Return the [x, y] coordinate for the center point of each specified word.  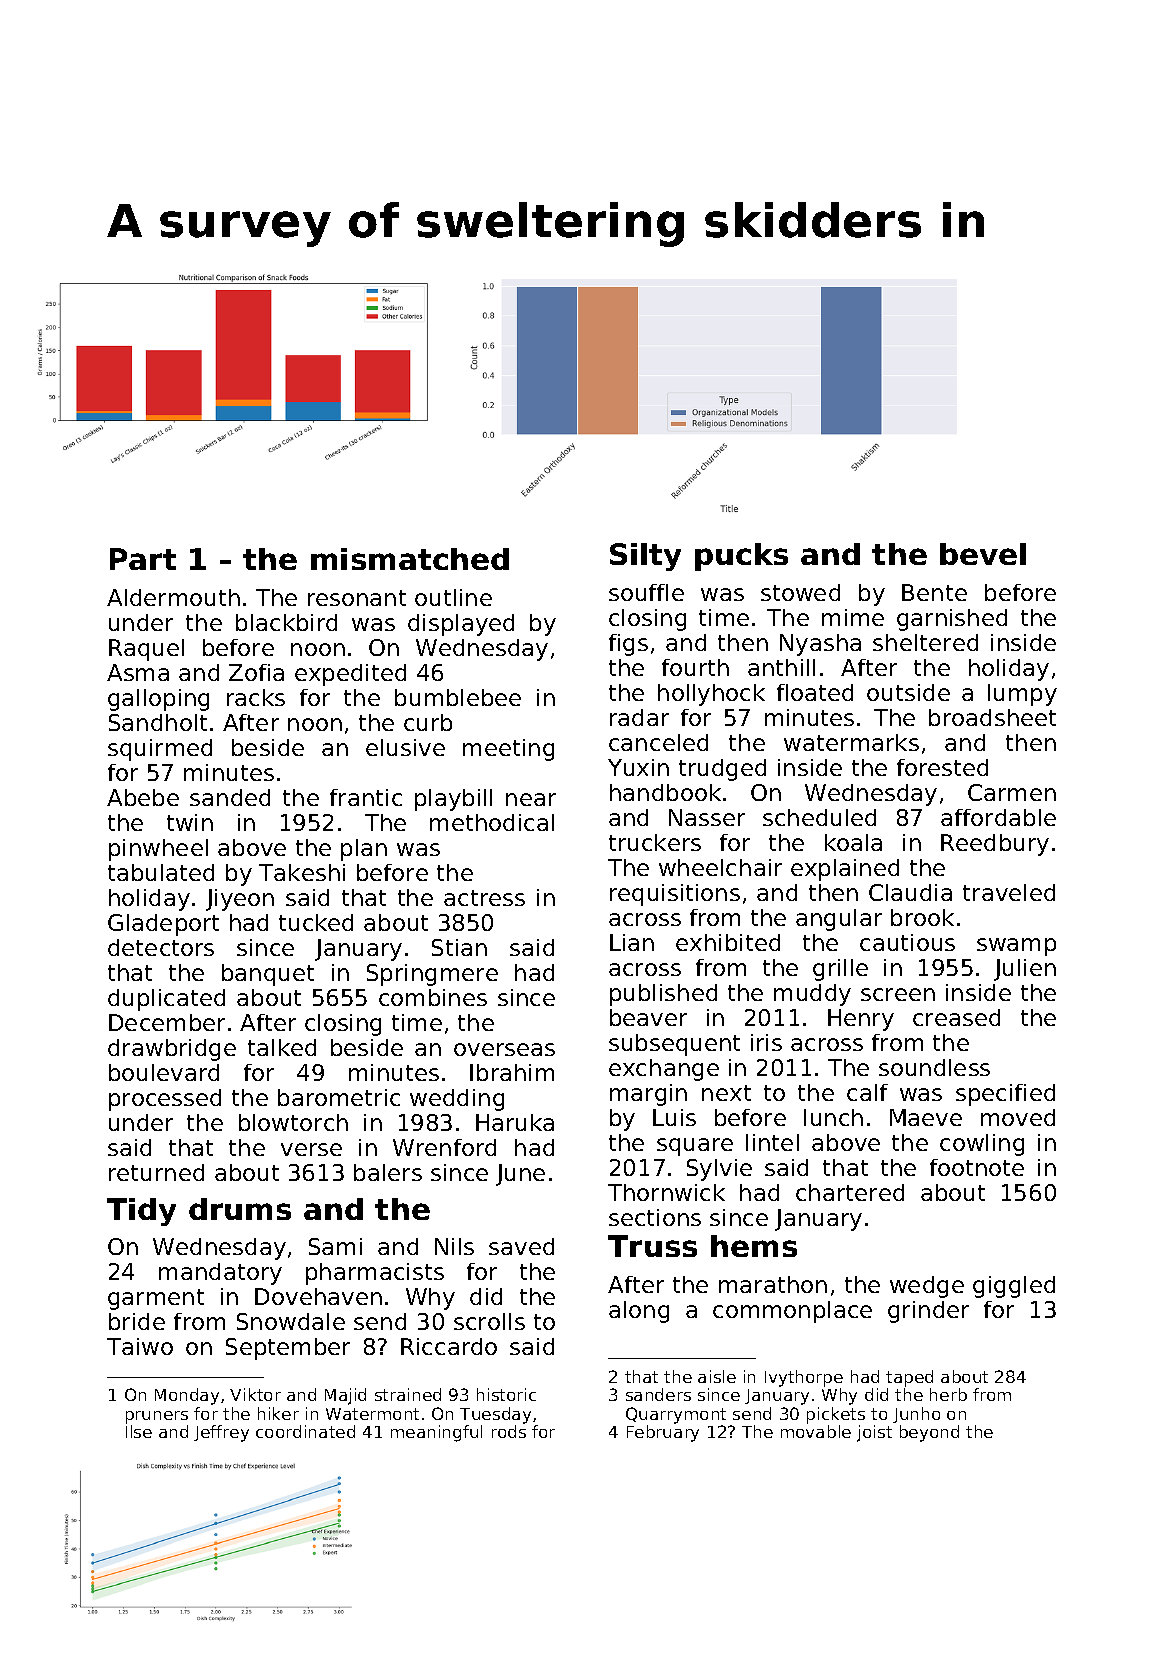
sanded [230, 797]
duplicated [166, 1000]
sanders [658, 1394]
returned [156, 1172]
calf [867, 1092]
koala [853, 842]
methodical [492, 822]
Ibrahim [512, 1072]
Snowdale [291, 1321]
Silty [645, 557]
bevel [983, 554]
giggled [1014, 1287]
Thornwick [666, 1192]
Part [143, 559]
